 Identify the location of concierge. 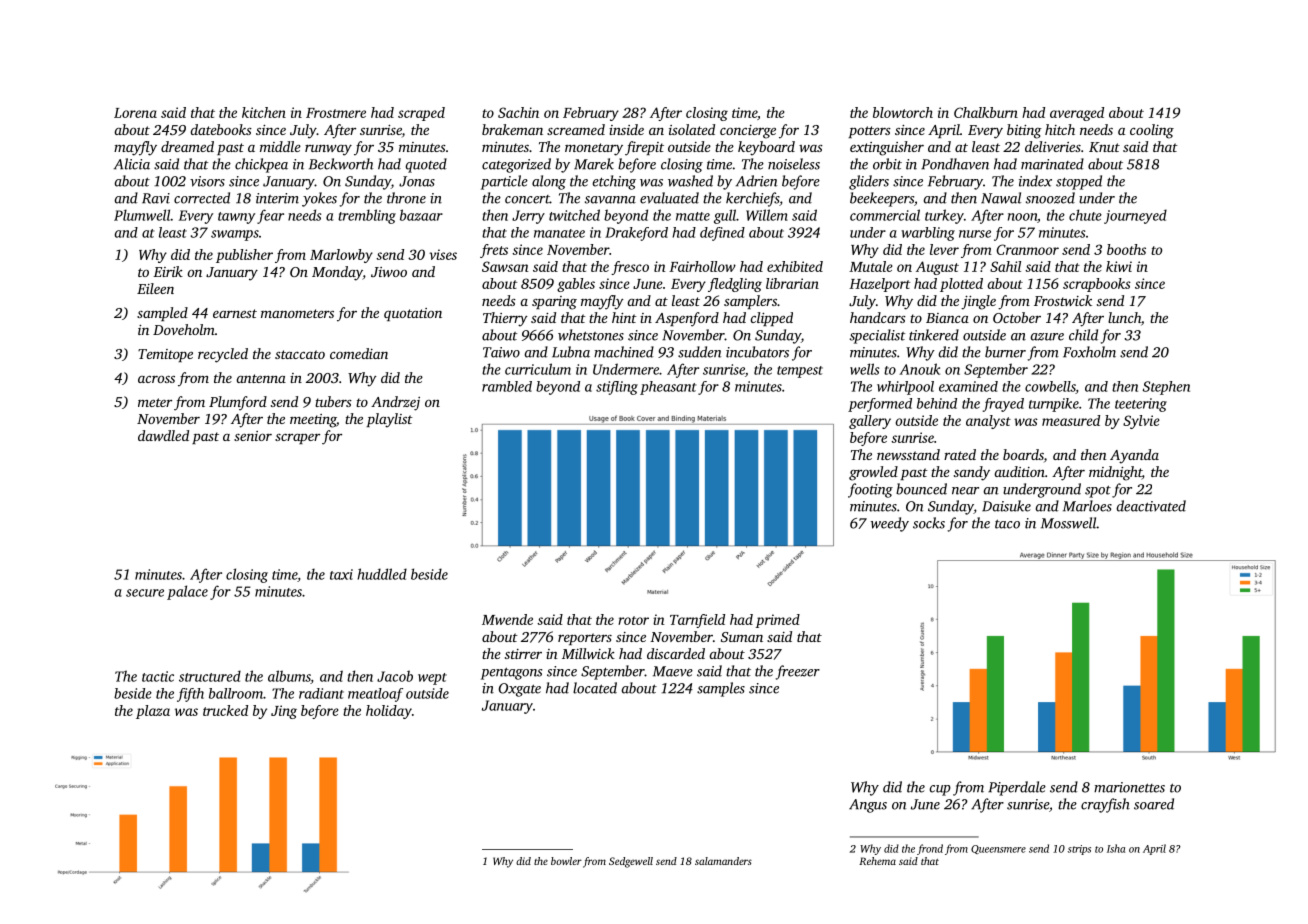
(748, 132).
